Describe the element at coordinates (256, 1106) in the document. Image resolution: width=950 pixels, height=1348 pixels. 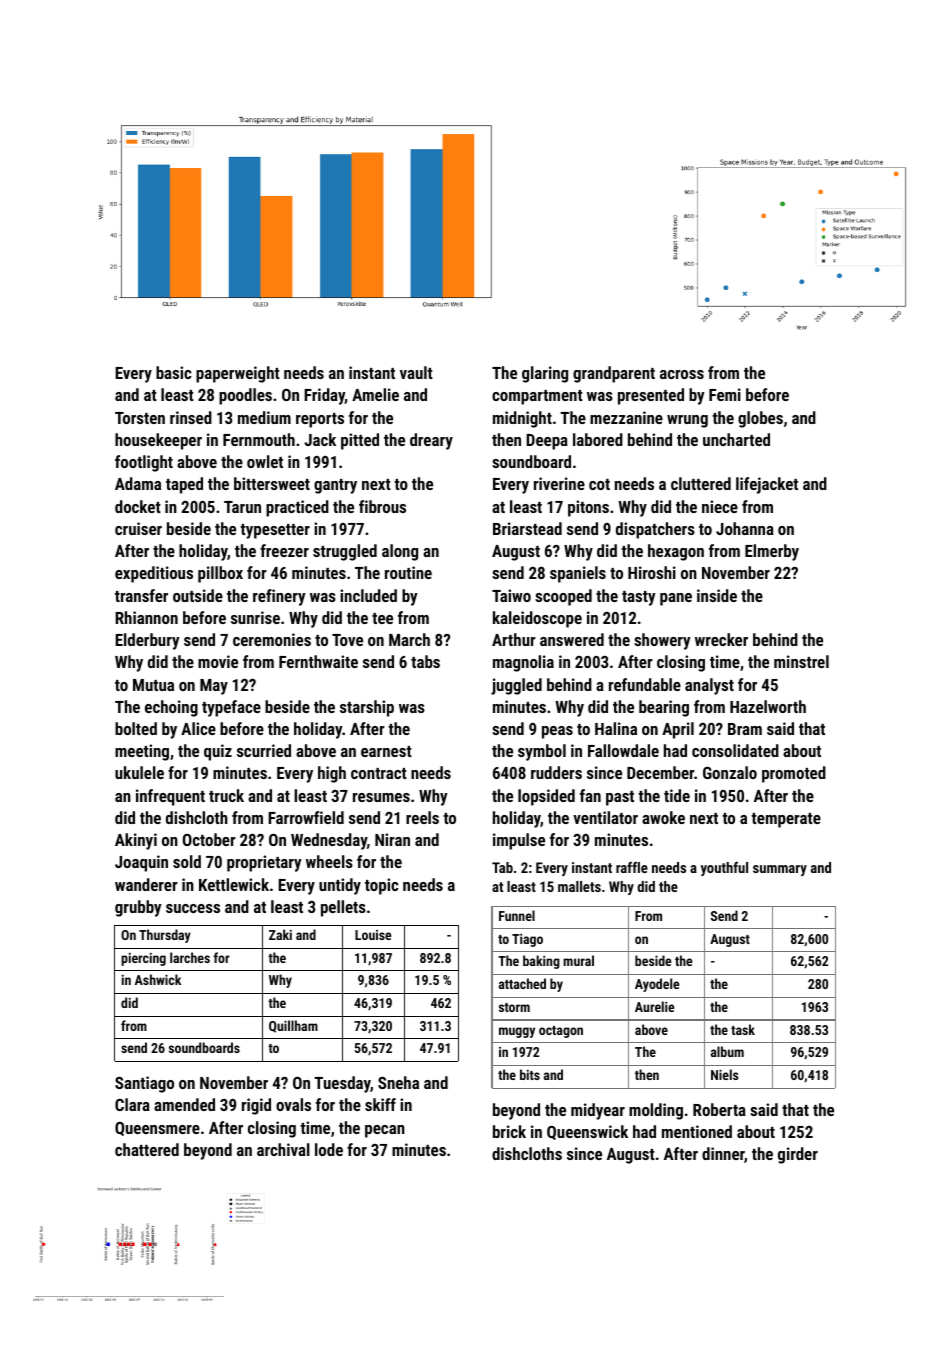
I see `rigid` at that location.
